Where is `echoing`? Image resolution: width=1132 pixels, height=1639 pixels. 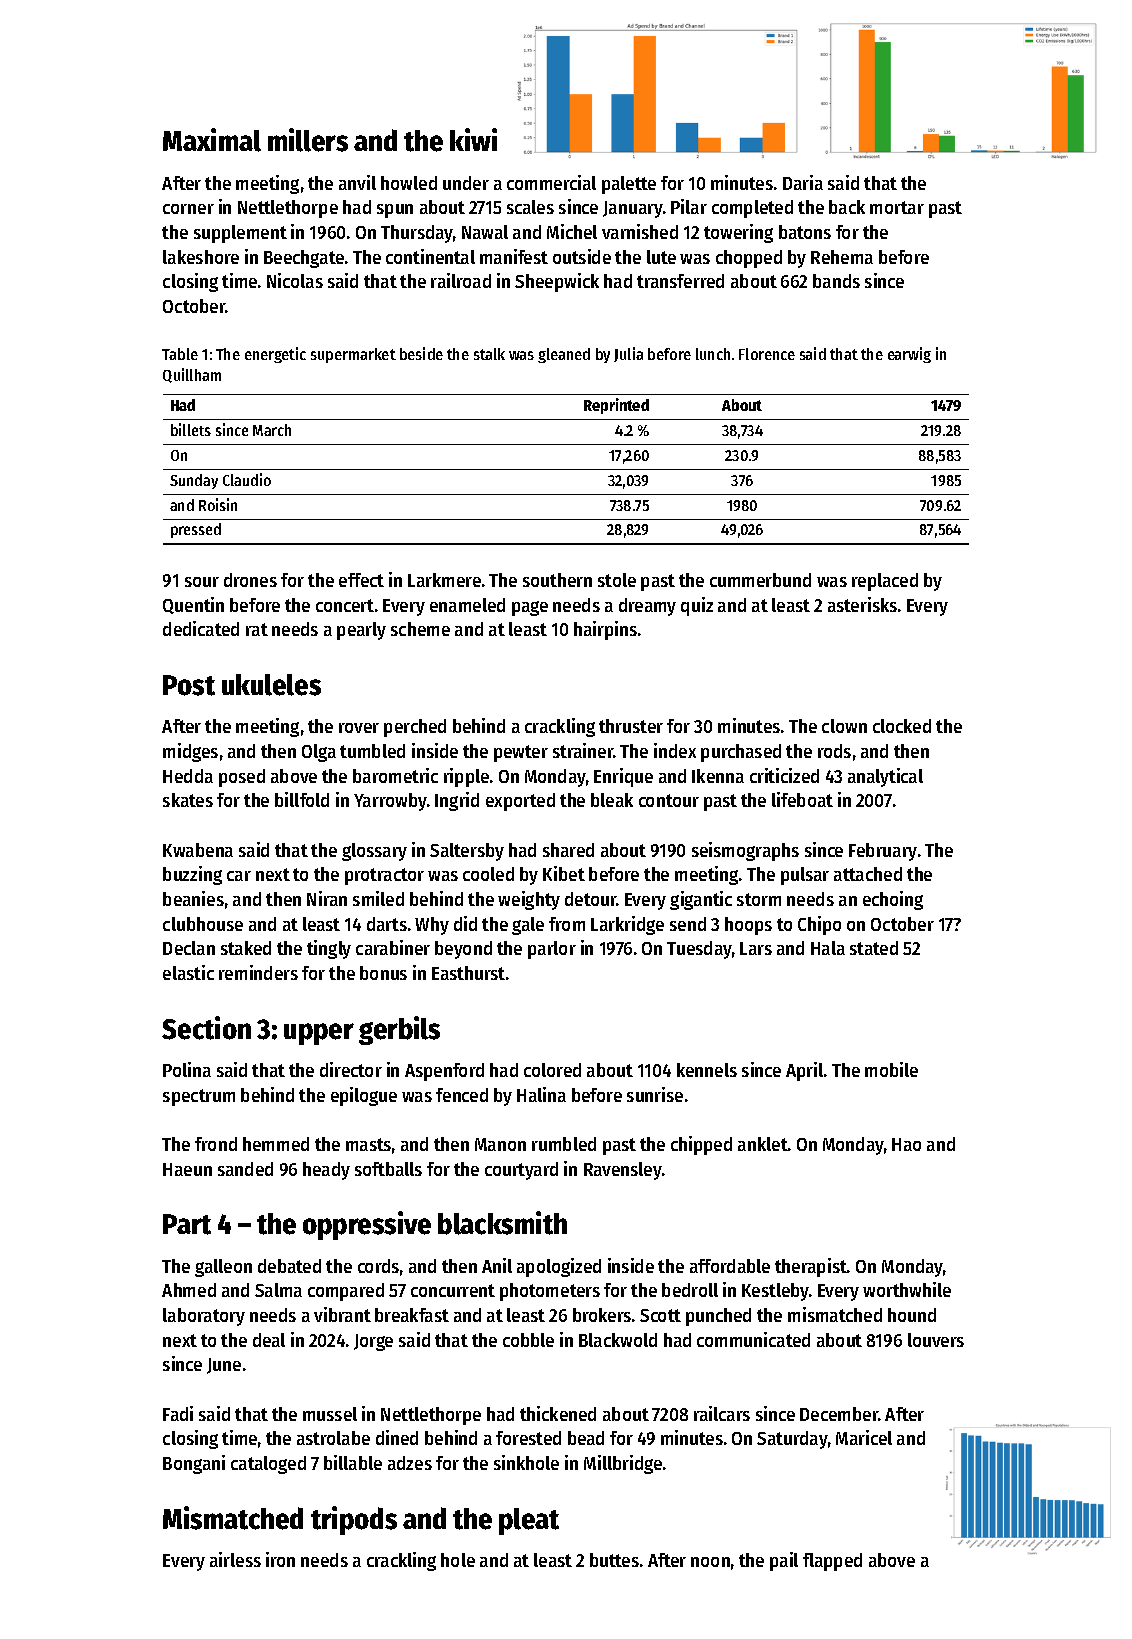 echoing is located at coordinates (893, 900).
